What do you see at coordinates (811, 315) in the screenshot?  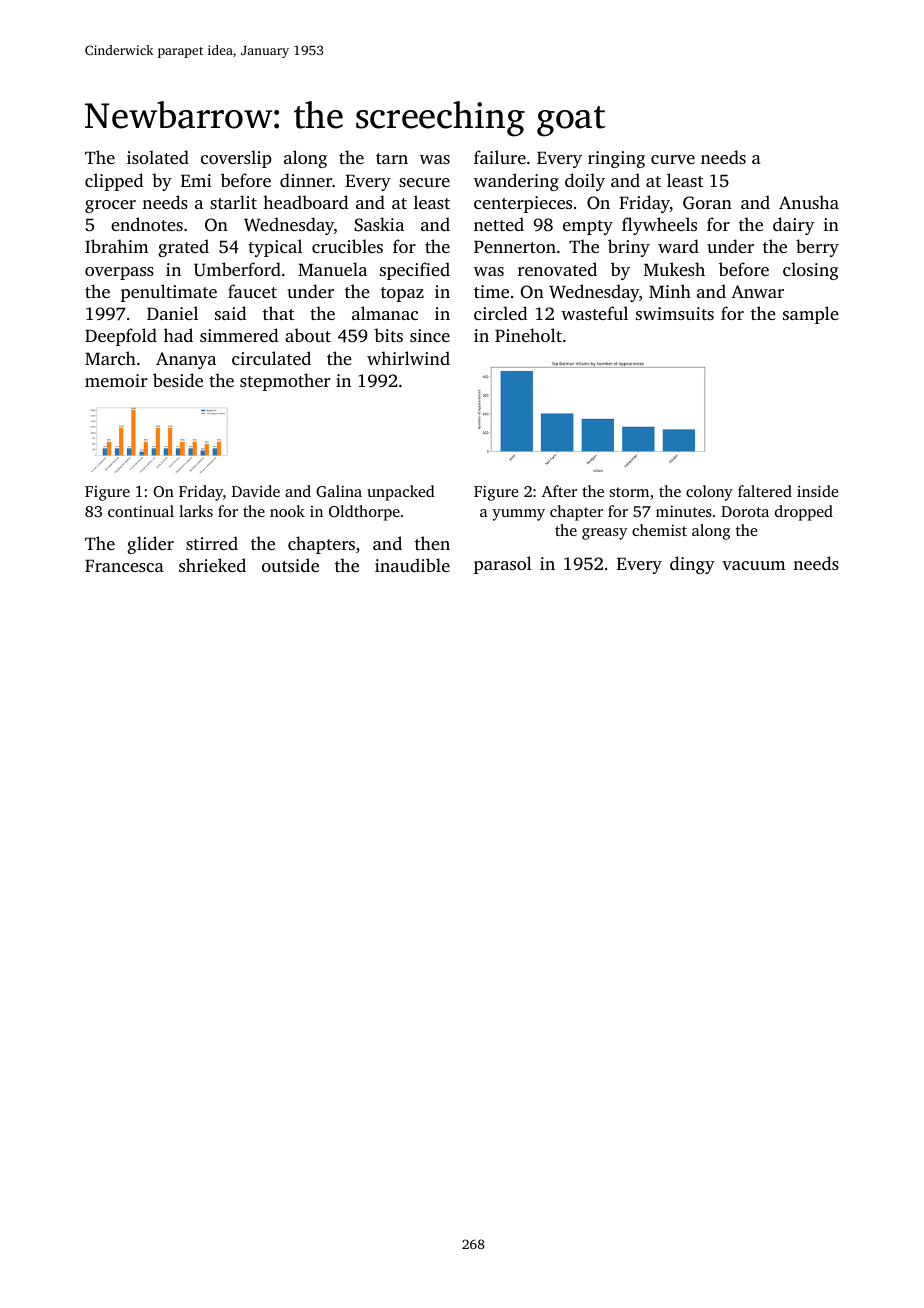 I see `sample` at bounding box center [811, 315].
